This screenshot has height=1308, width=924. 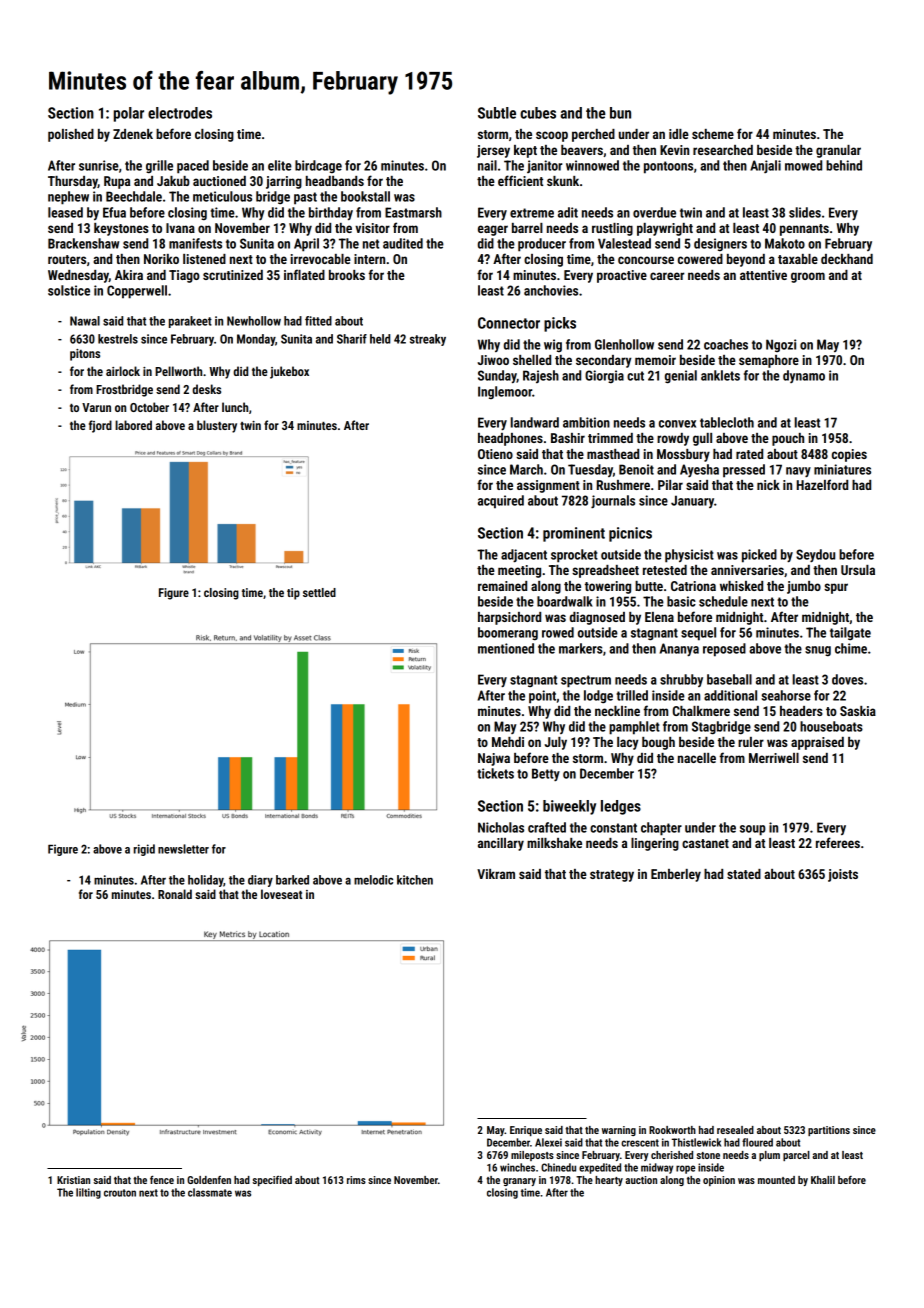 What do you see at coordinates (681, 377) in the screenshot?
I see `genial` at bounding box center [681, 377].
